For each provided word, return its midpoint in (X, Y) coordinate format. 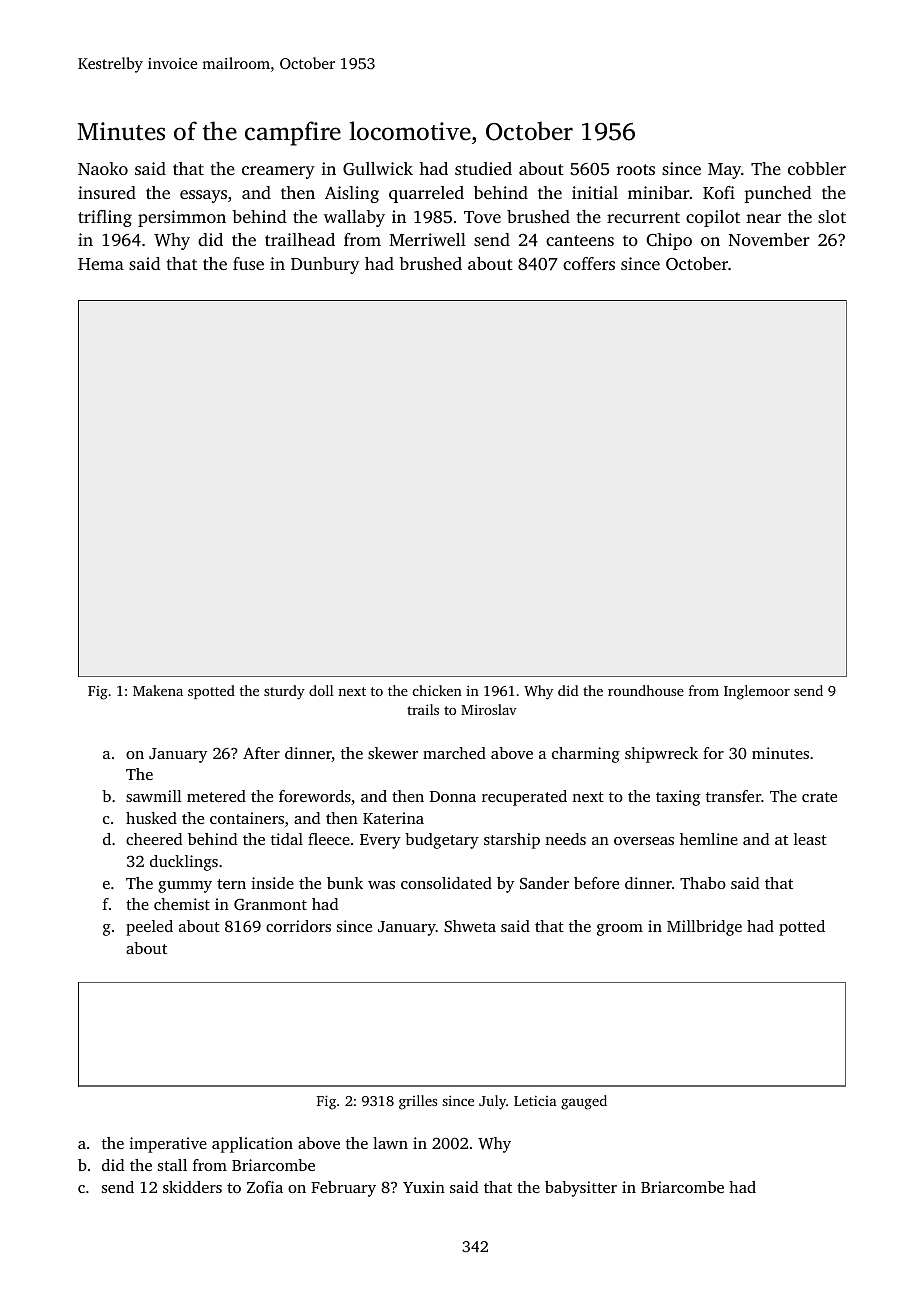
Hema (101, 264)
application (252, 1145)
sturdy (284, 692)
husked (151, 818)
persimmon (182, 218)
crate (819, 797)
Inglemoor (757, 692)
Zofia (265, 1187)
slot (832, 216)
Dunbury (325, 265)
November (769, 239)
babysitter (581, 1189)
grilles (418, 1102)
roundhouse (646, 690)
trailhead (300, 239)
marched (454, 753)
